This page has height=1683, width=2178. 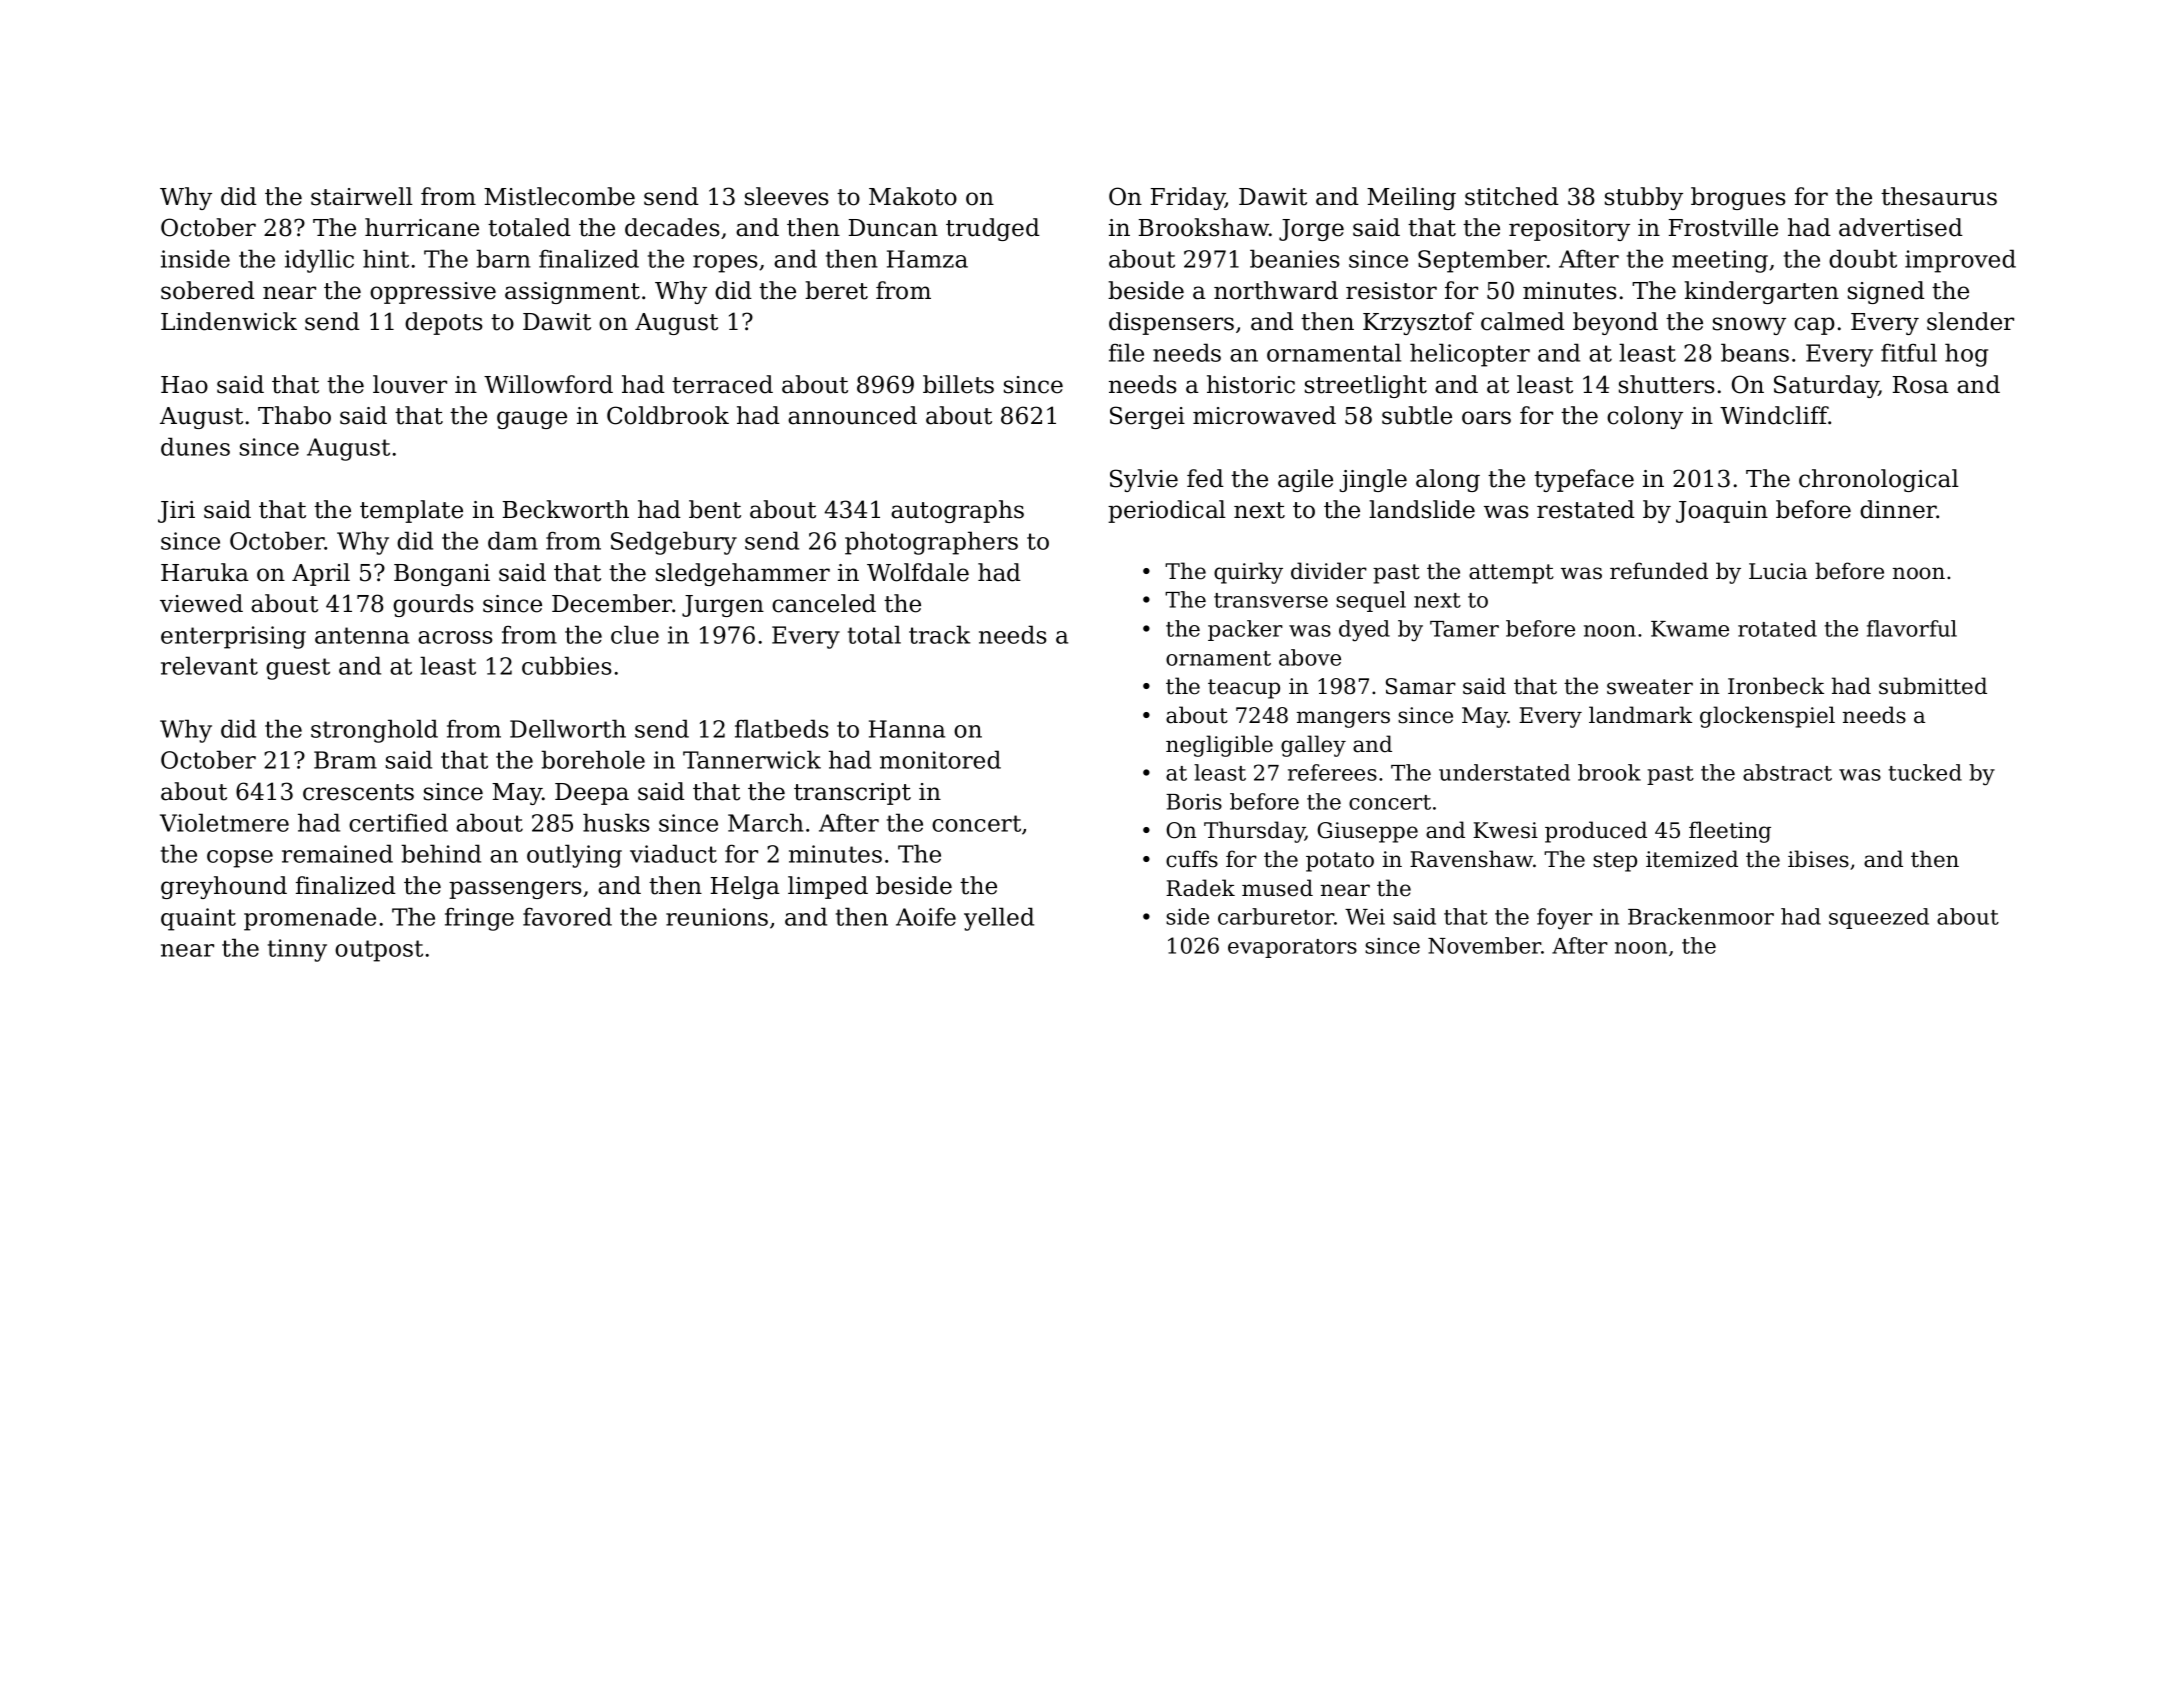 I want to click on photographers, so click(x=931, y=543).
